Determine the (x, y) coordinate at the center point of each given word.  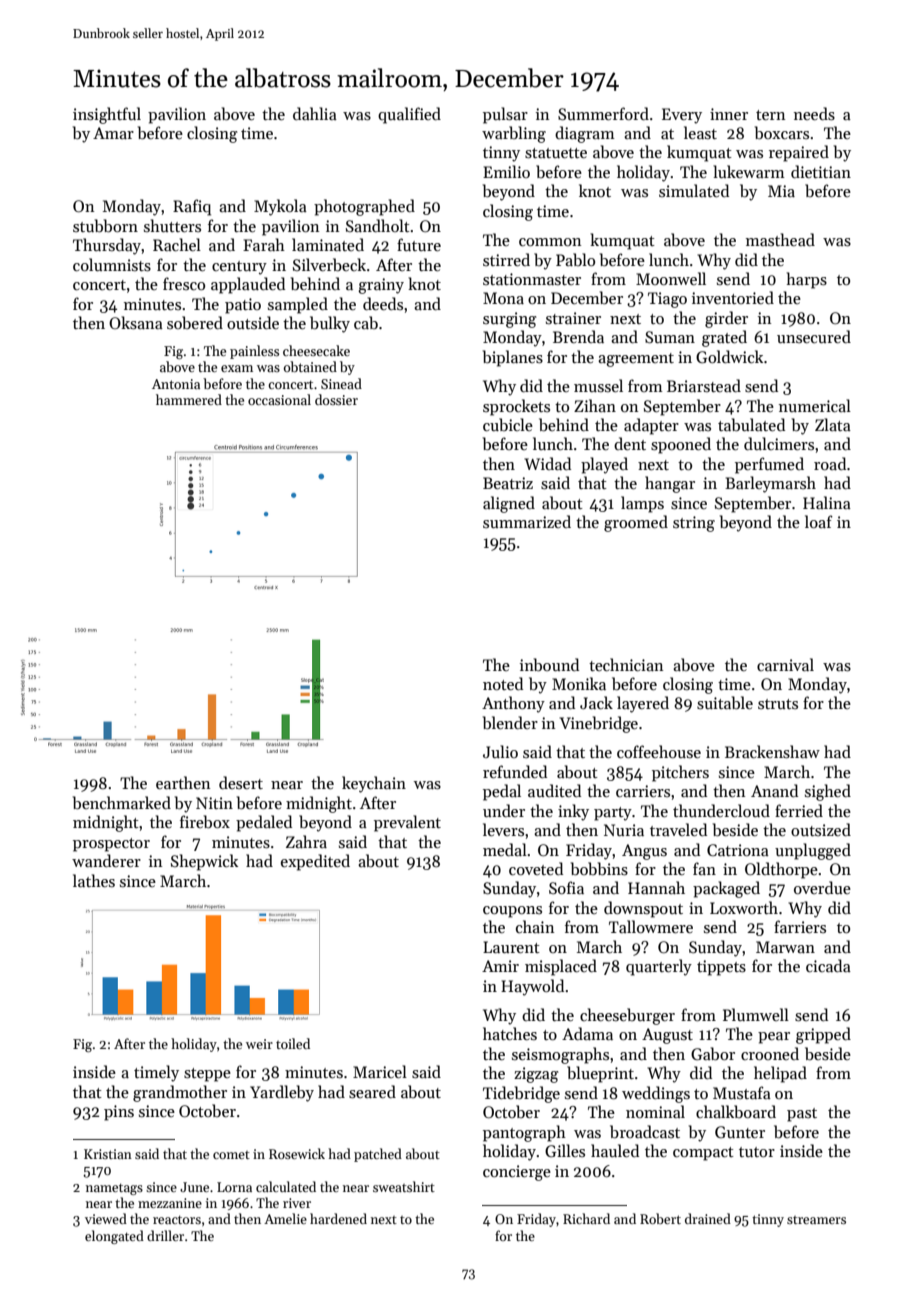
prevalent (407, 823)
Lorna (234, 1187)
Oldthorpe (781, 870)
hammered (189, 399)
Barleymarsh (770, 484)
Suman (670, 337)
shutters (172, 225)
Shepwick (204, 862)
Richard (586, 1218)
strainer (573, 318)
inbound (549, 665)
